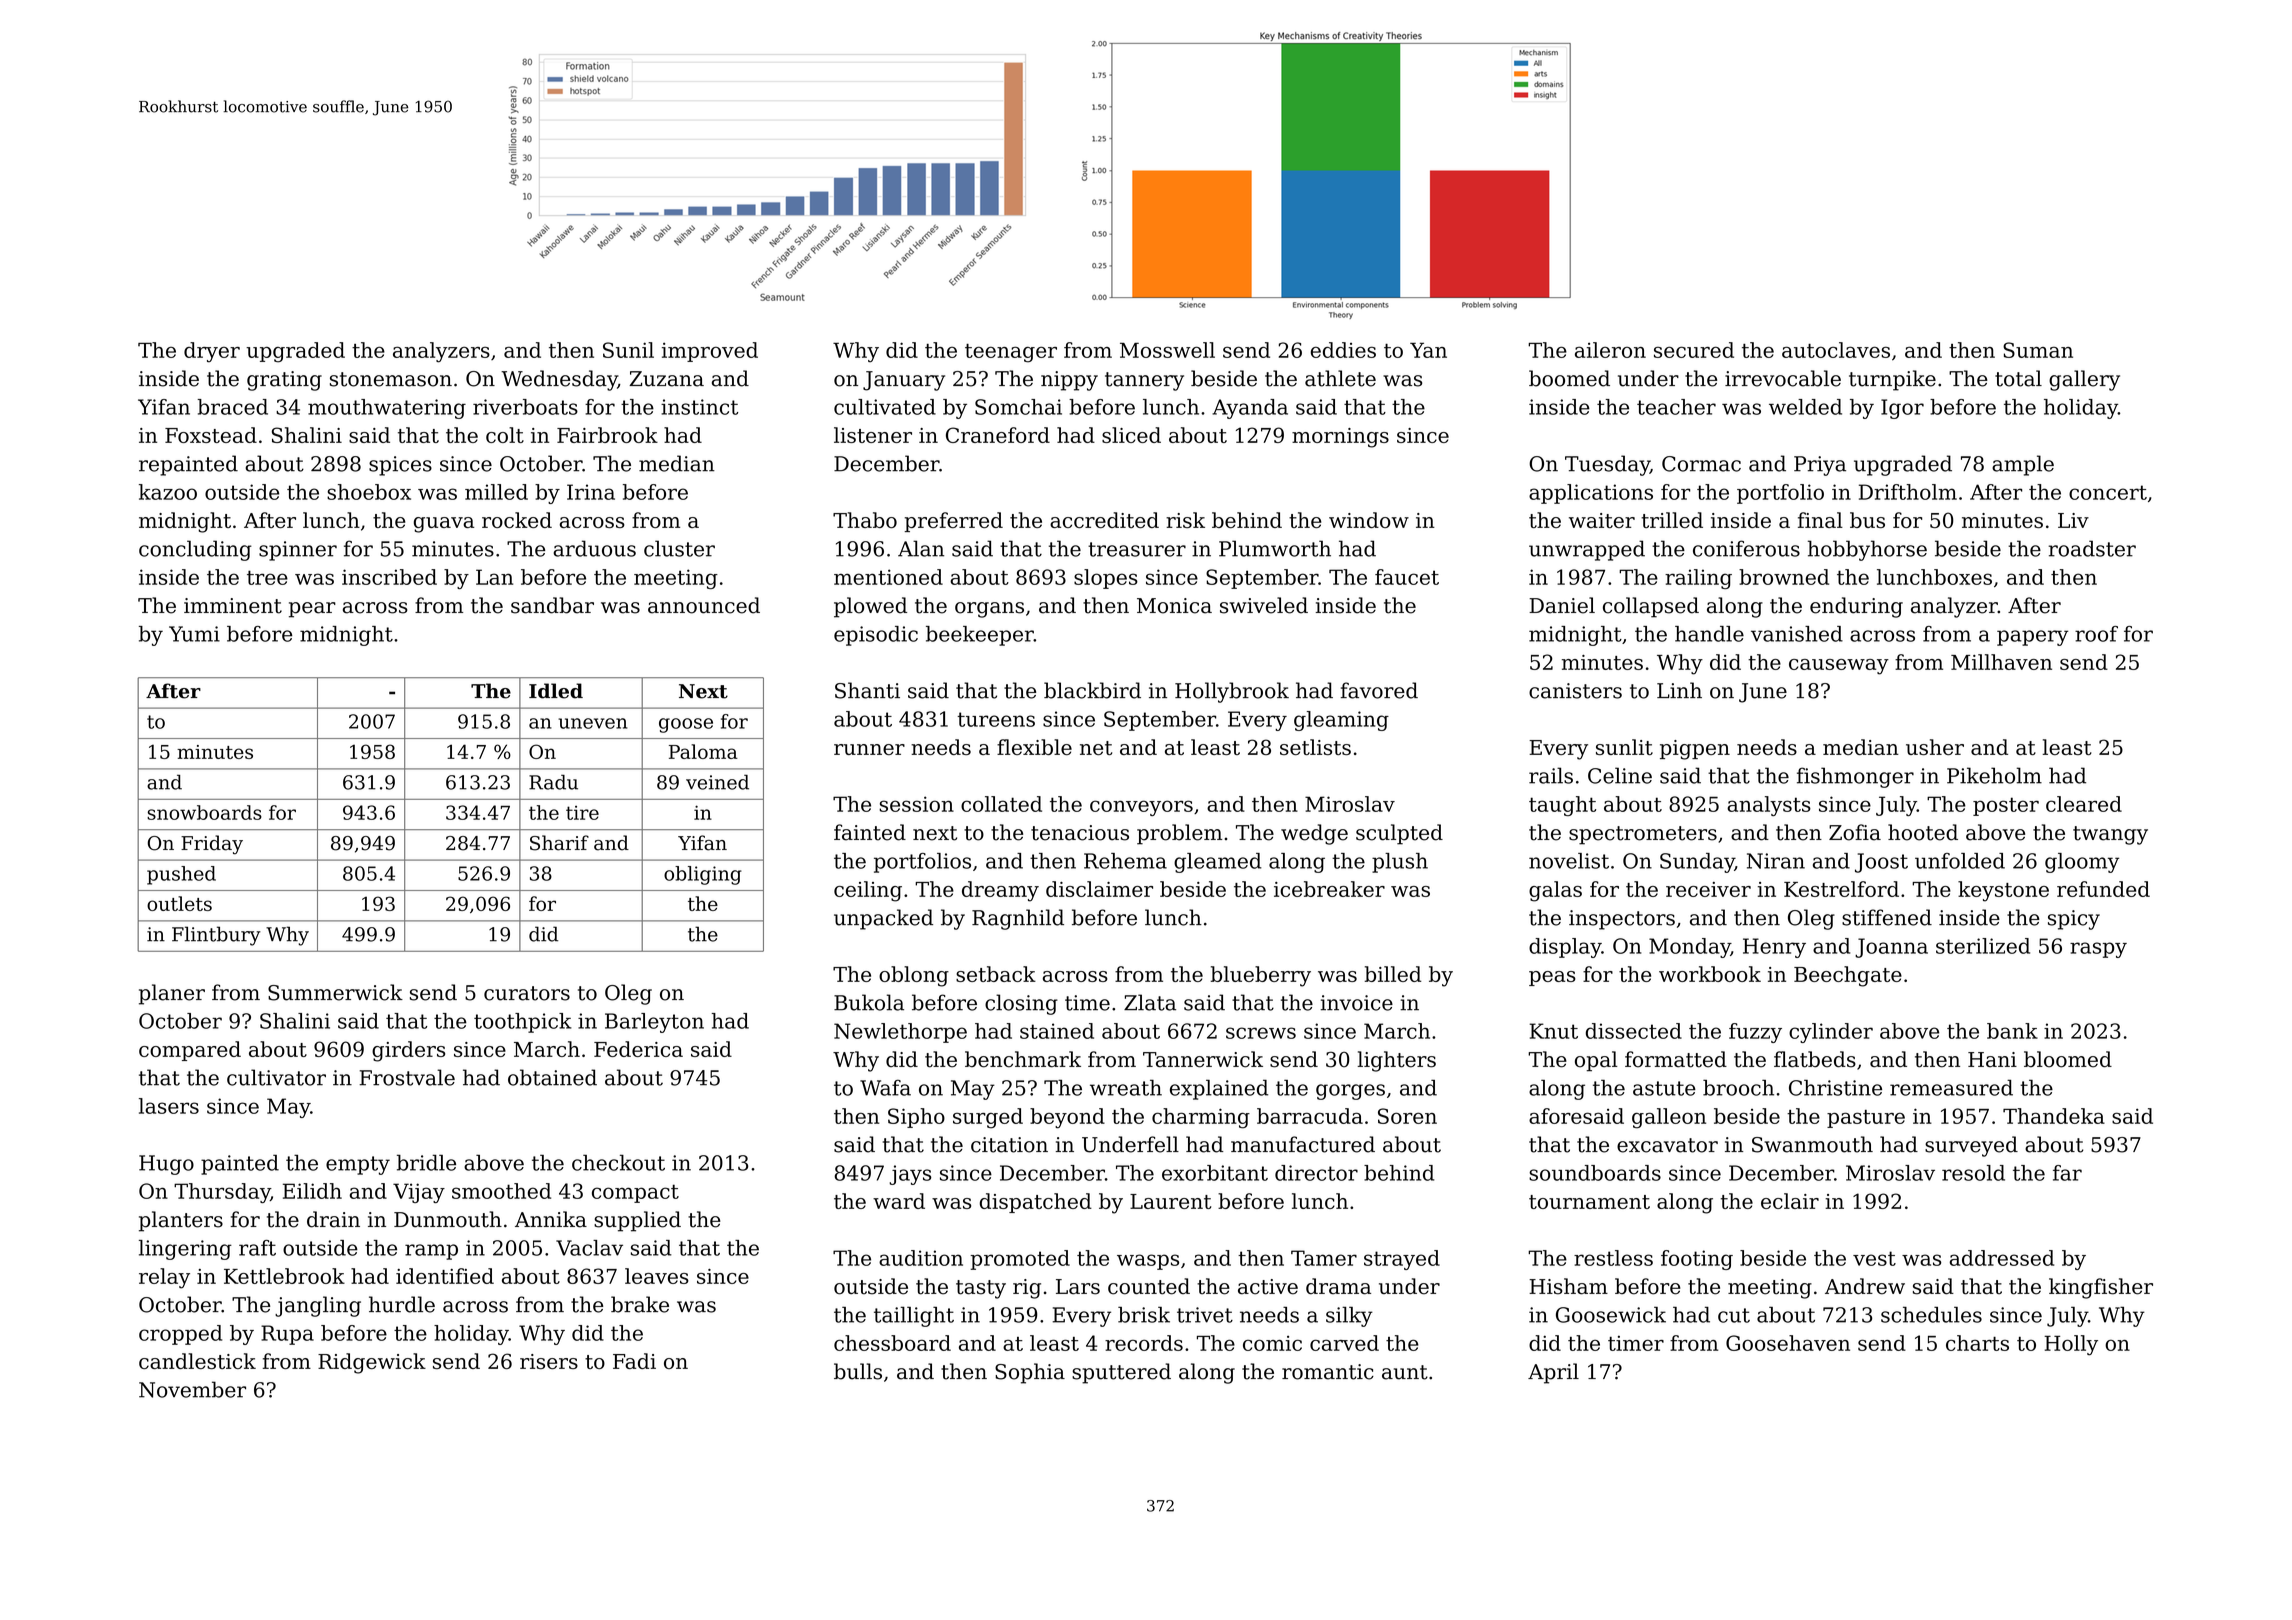  Describe the element at coordinates (1552, 978) in the screenshot. I see `peas` at that location.
